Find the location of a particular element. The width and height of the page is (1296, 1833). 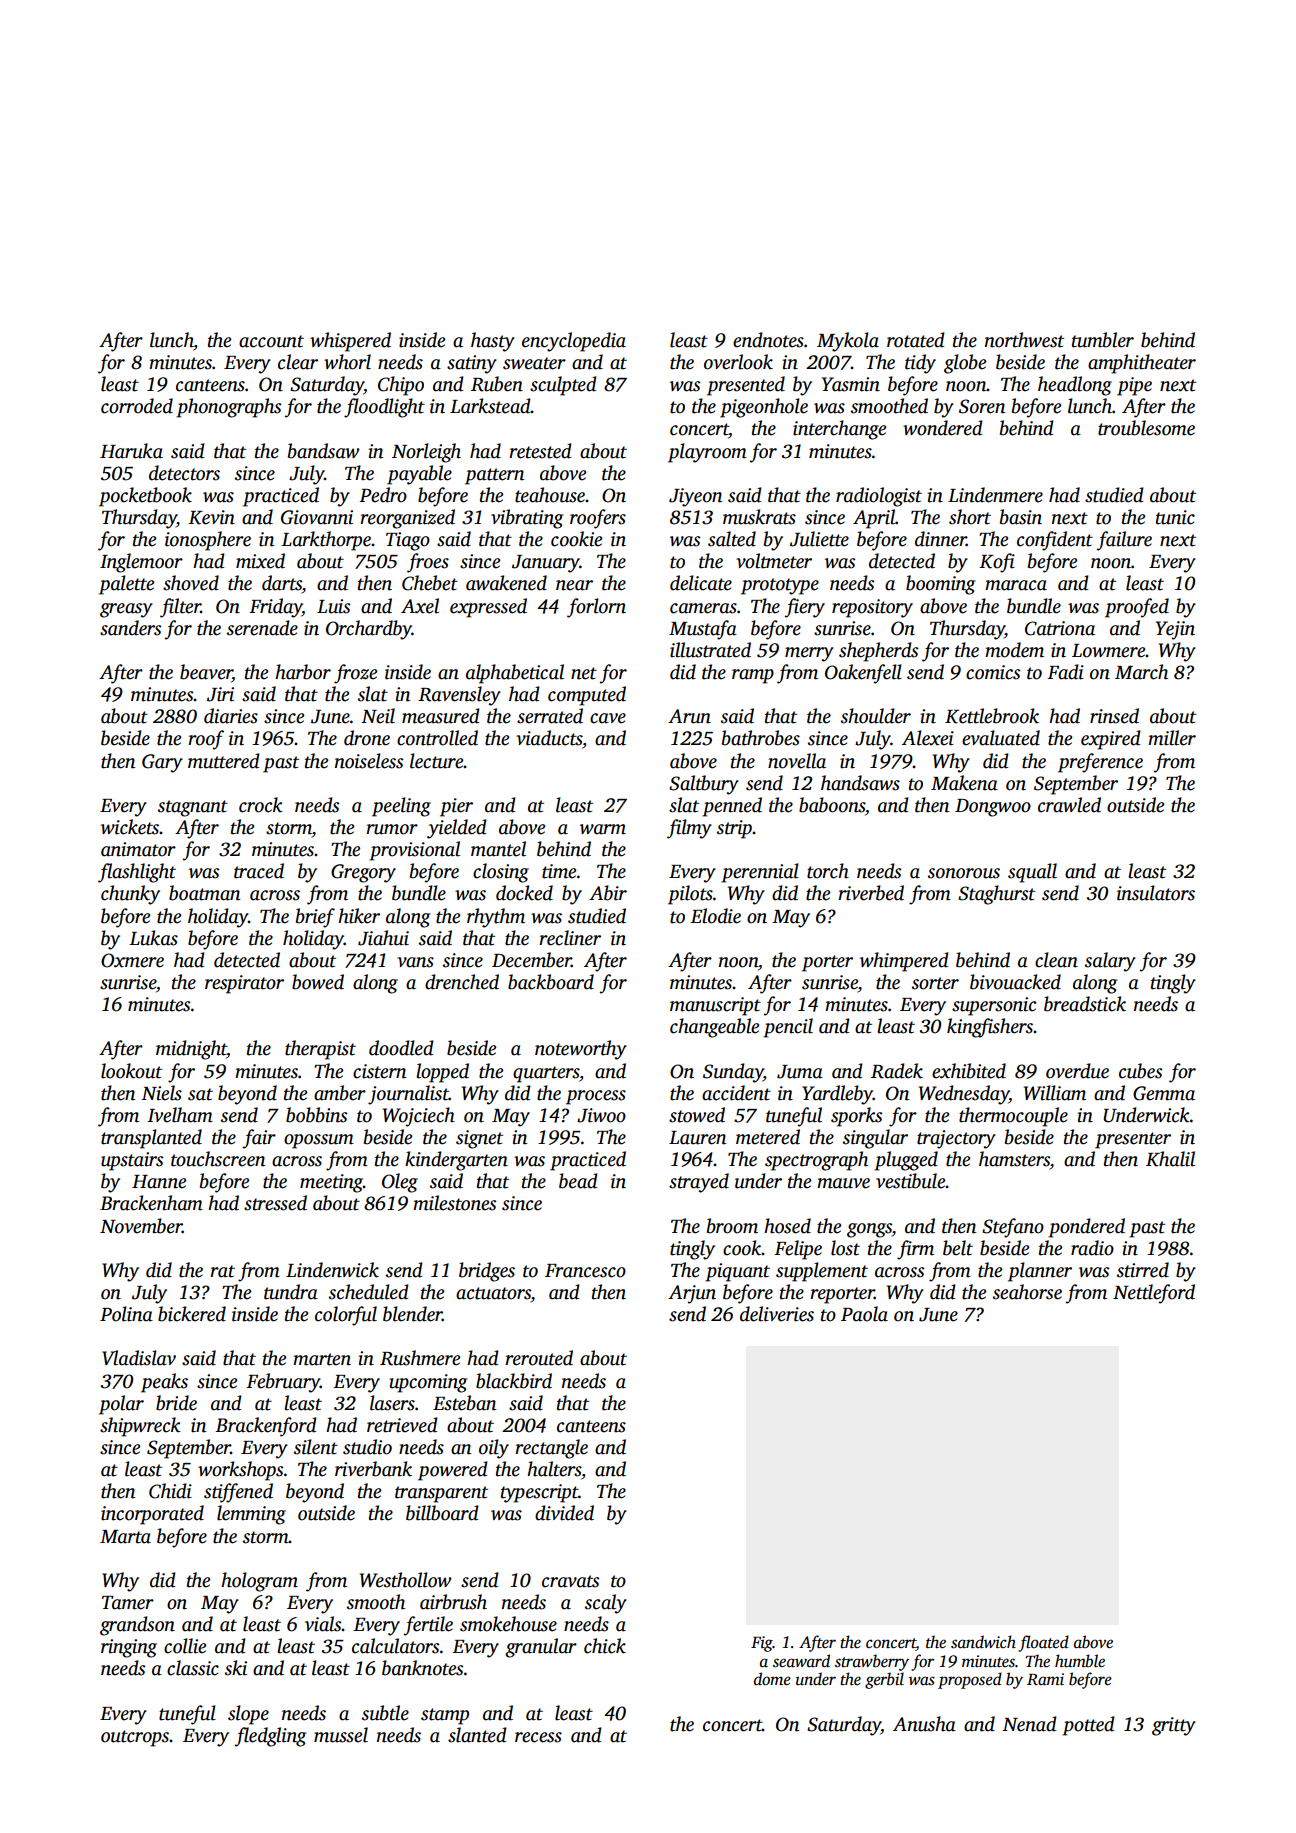

halters is located at coordinates (554, 1469).
